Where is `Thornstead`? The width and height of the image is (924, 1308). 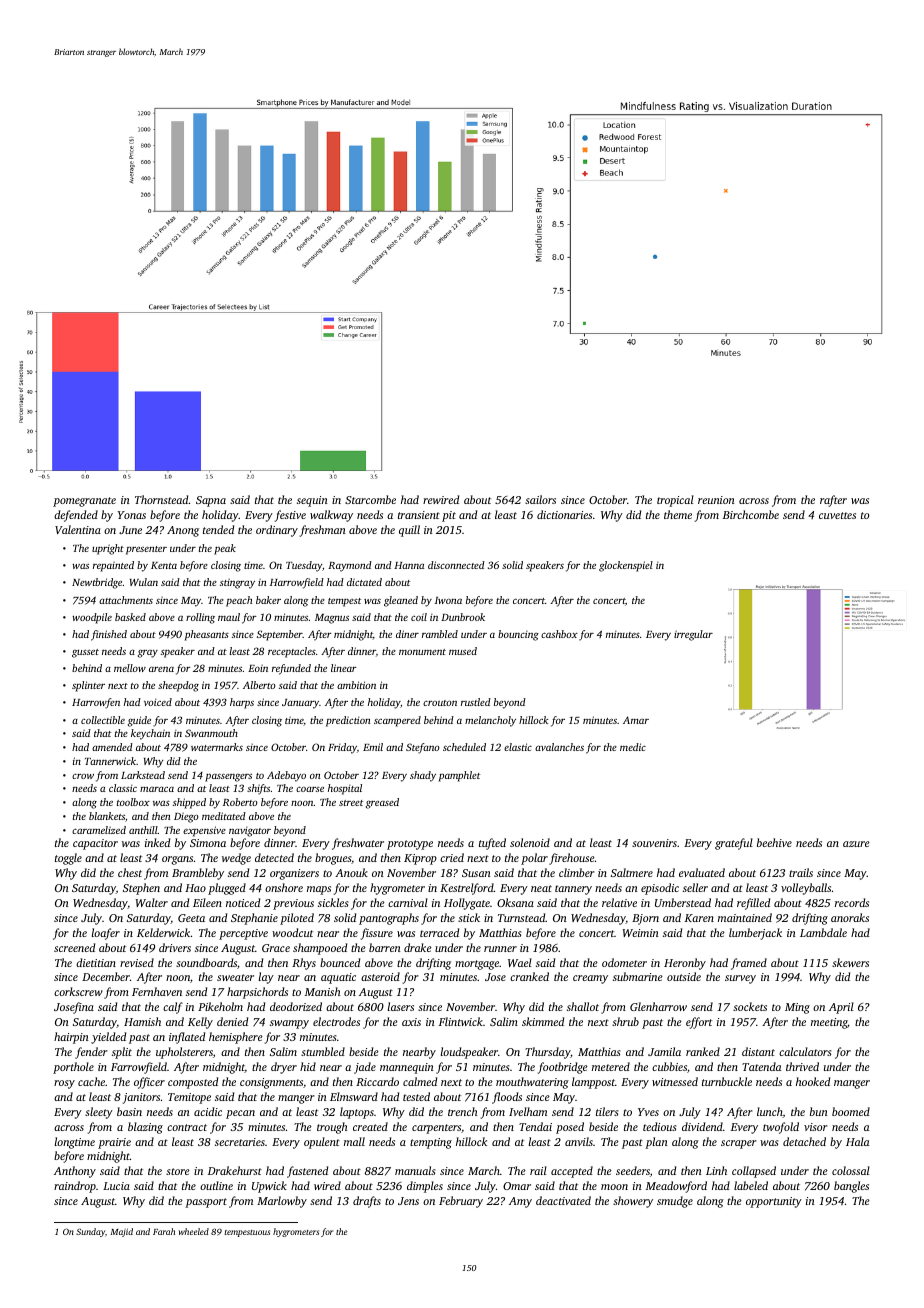 Thornstead is located at coordinates (162, 499).
